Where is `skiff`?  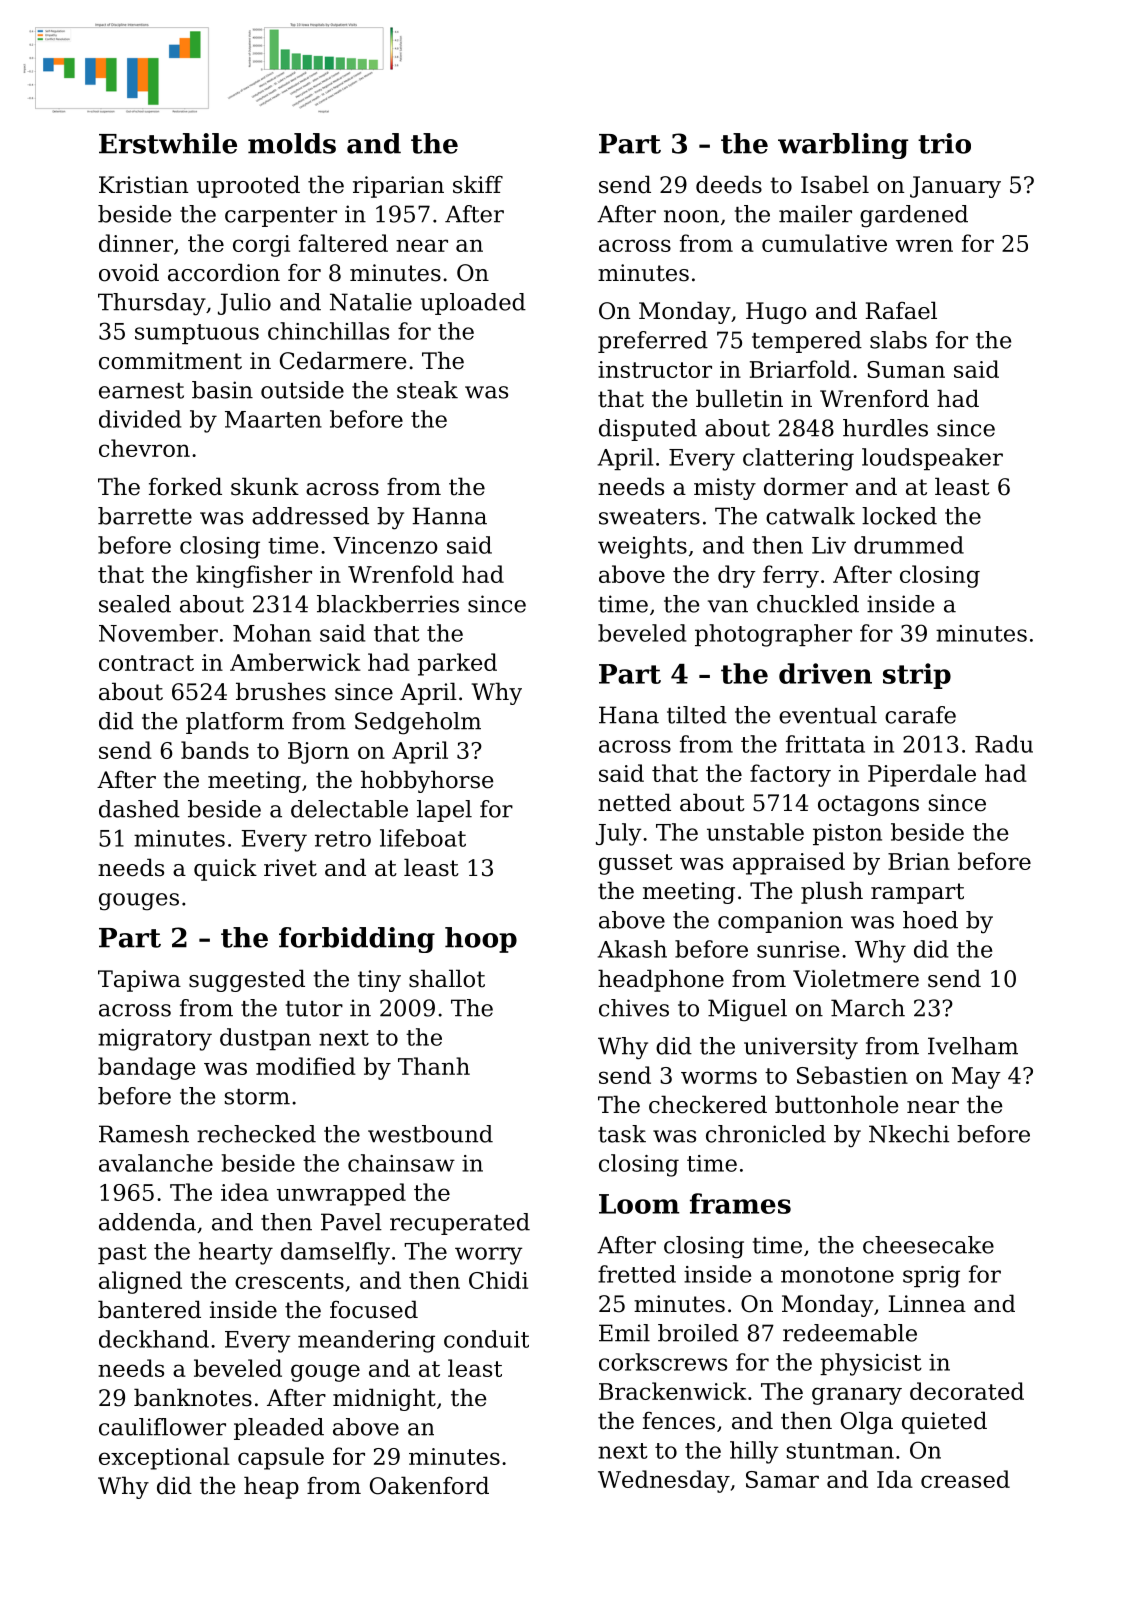 skiff is located at coordinates (478, 184).
